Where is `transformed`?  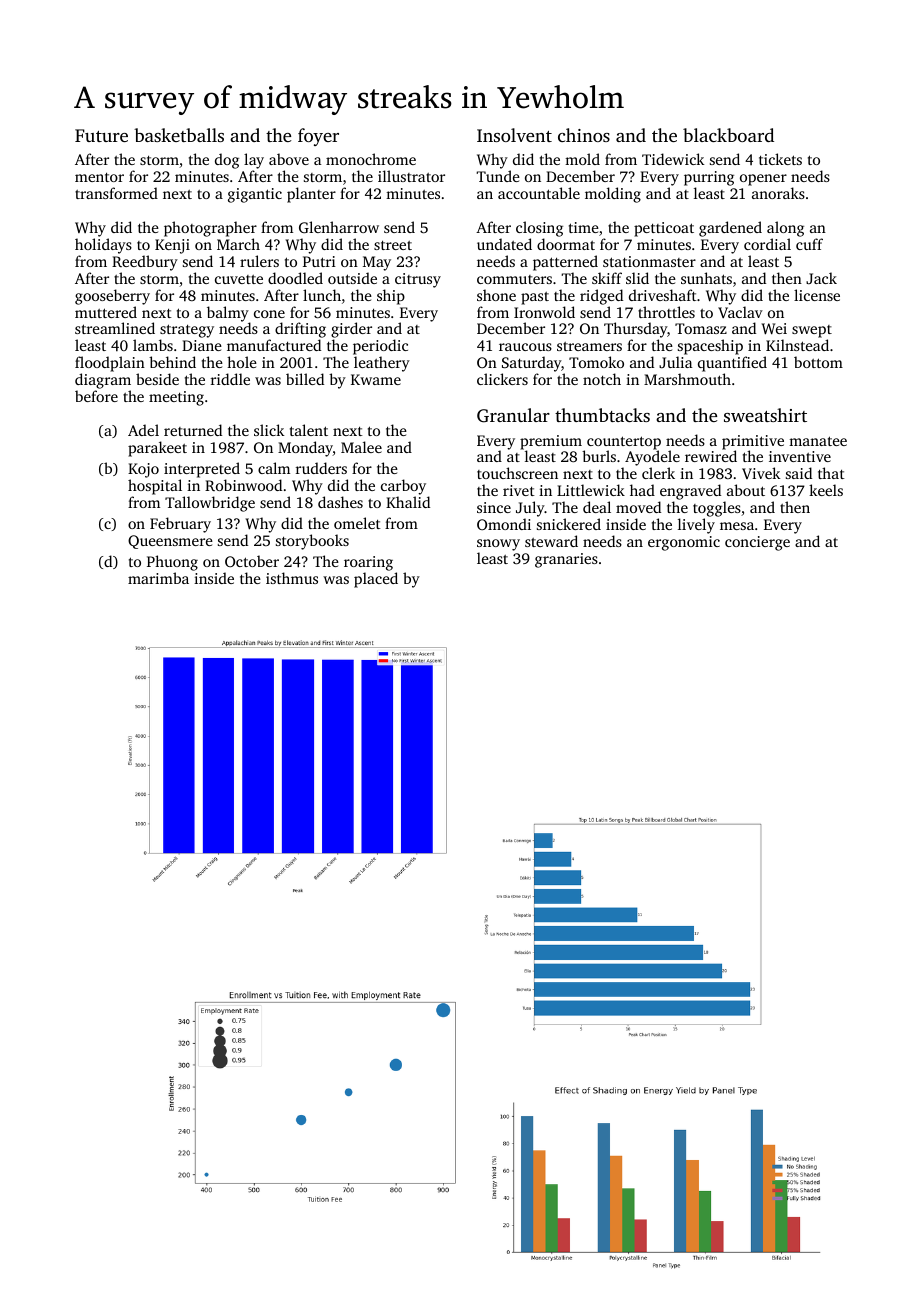
transformed is located at coordinates (116, 193).
